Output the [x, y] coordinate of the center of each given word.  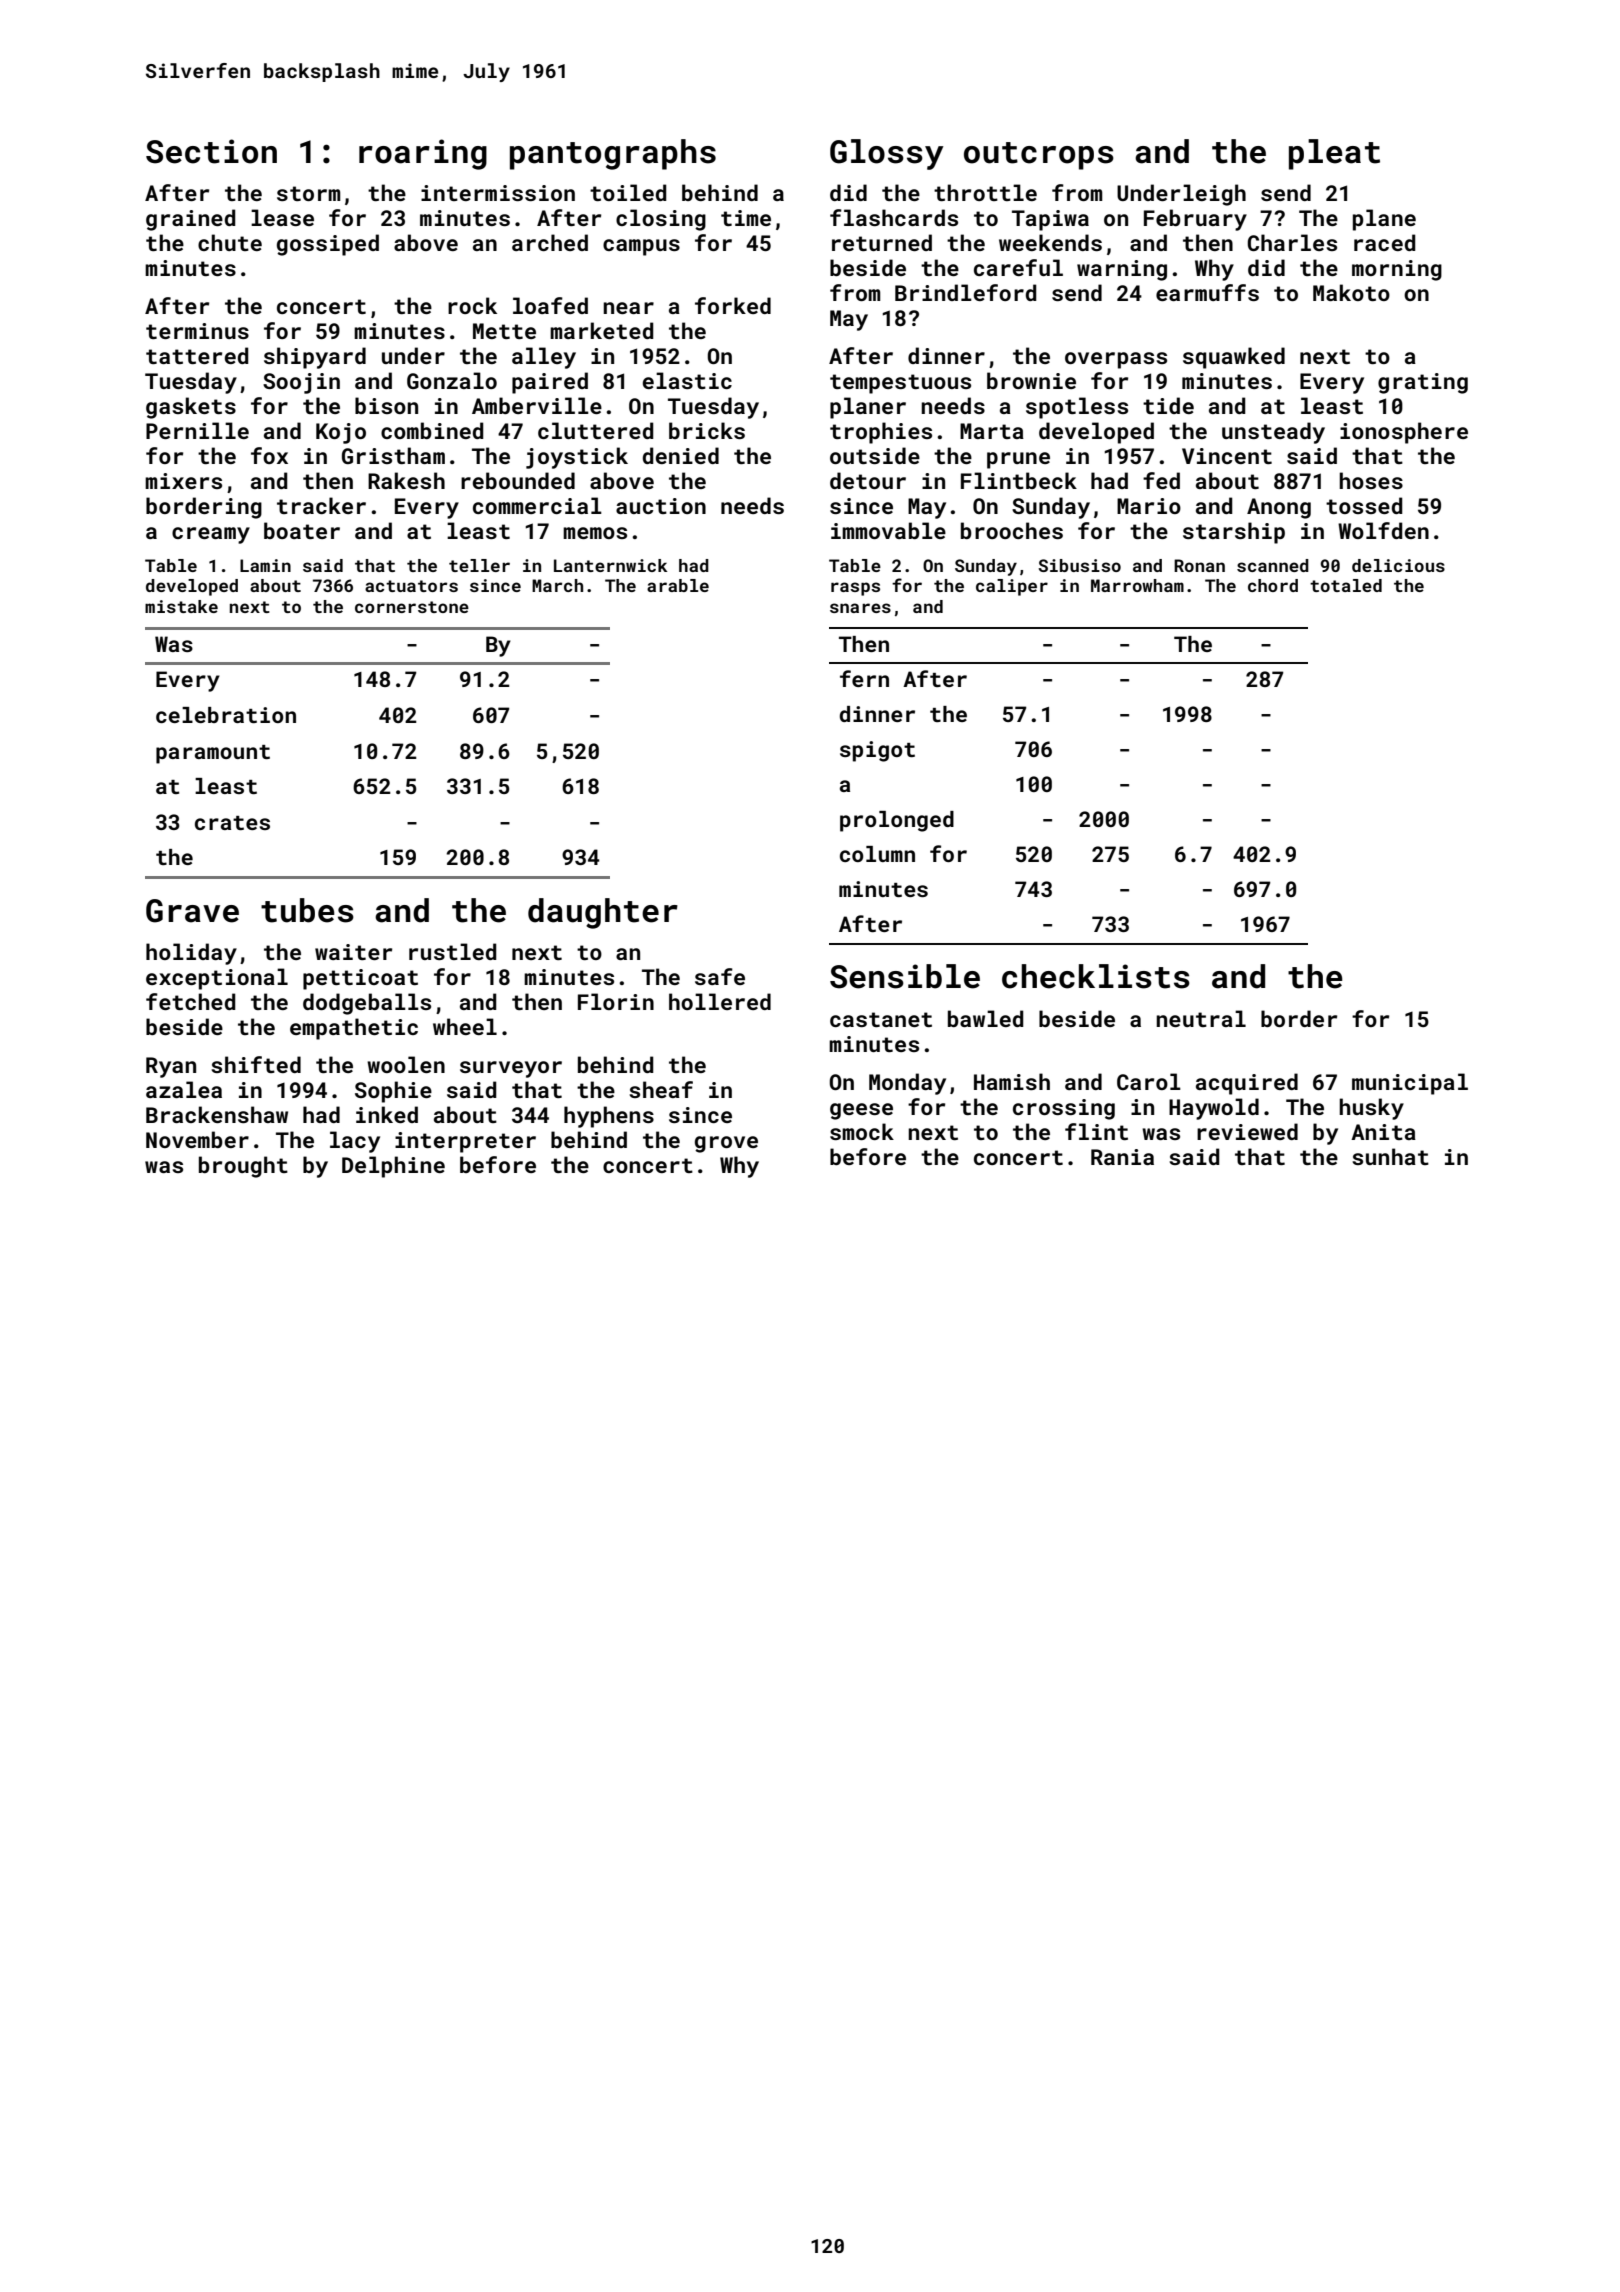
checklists [1096, 976]
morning [1397, 270]
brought [243, 1167]
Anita [1383, 1132]
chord [1273, 585]
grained [191, 220]
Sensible [905, 976]
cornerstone [412, 607]
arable [678, 585]
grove [726, 1144]
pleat [1334, 154]
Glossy [887, 154]
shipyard [315, 358]
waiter [353, 952]
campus [641, 247]
